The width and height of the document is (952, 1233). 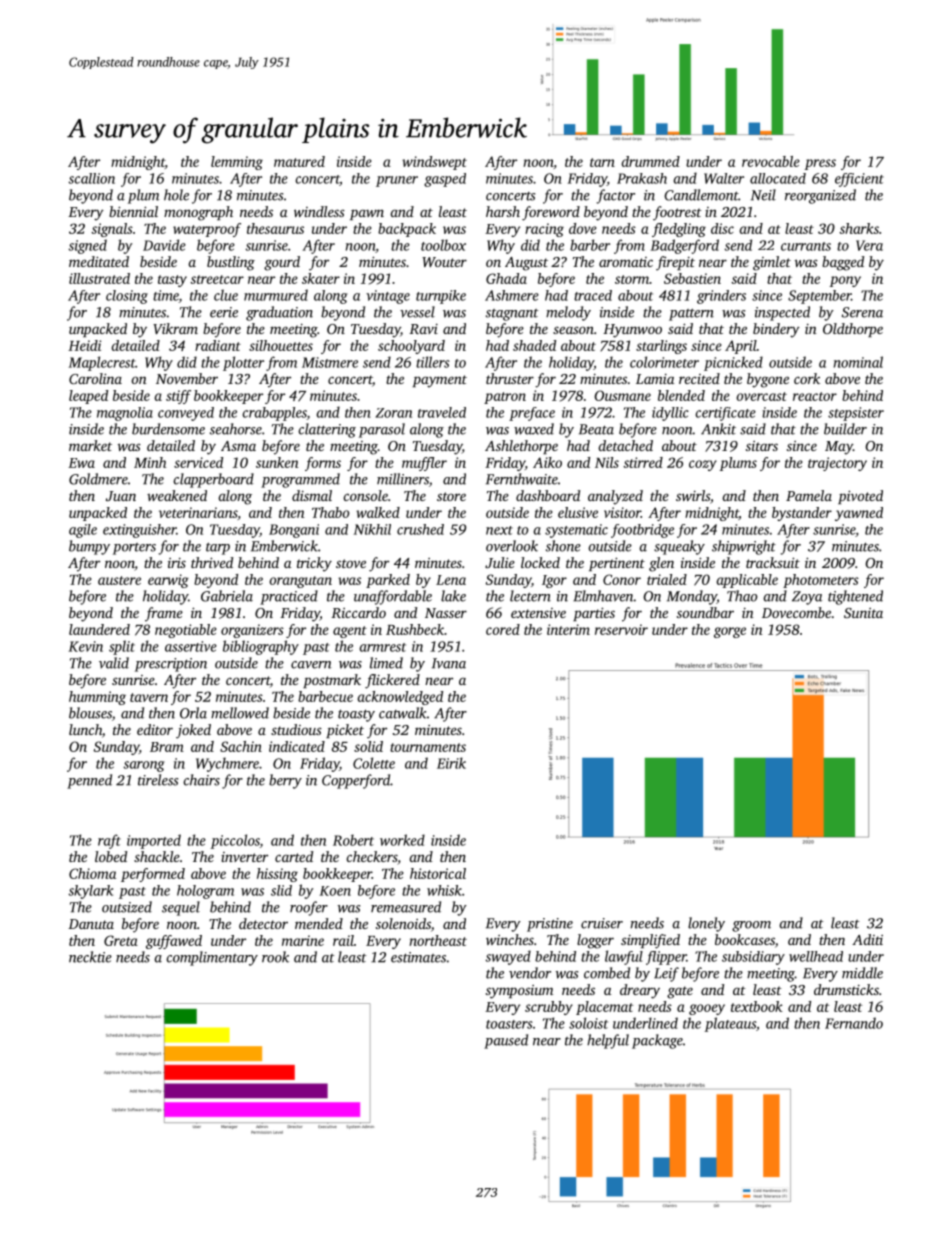 What do you see at coordinates (90, 957) in the document?
I see `necktie` at bounding box center [90, 957].
